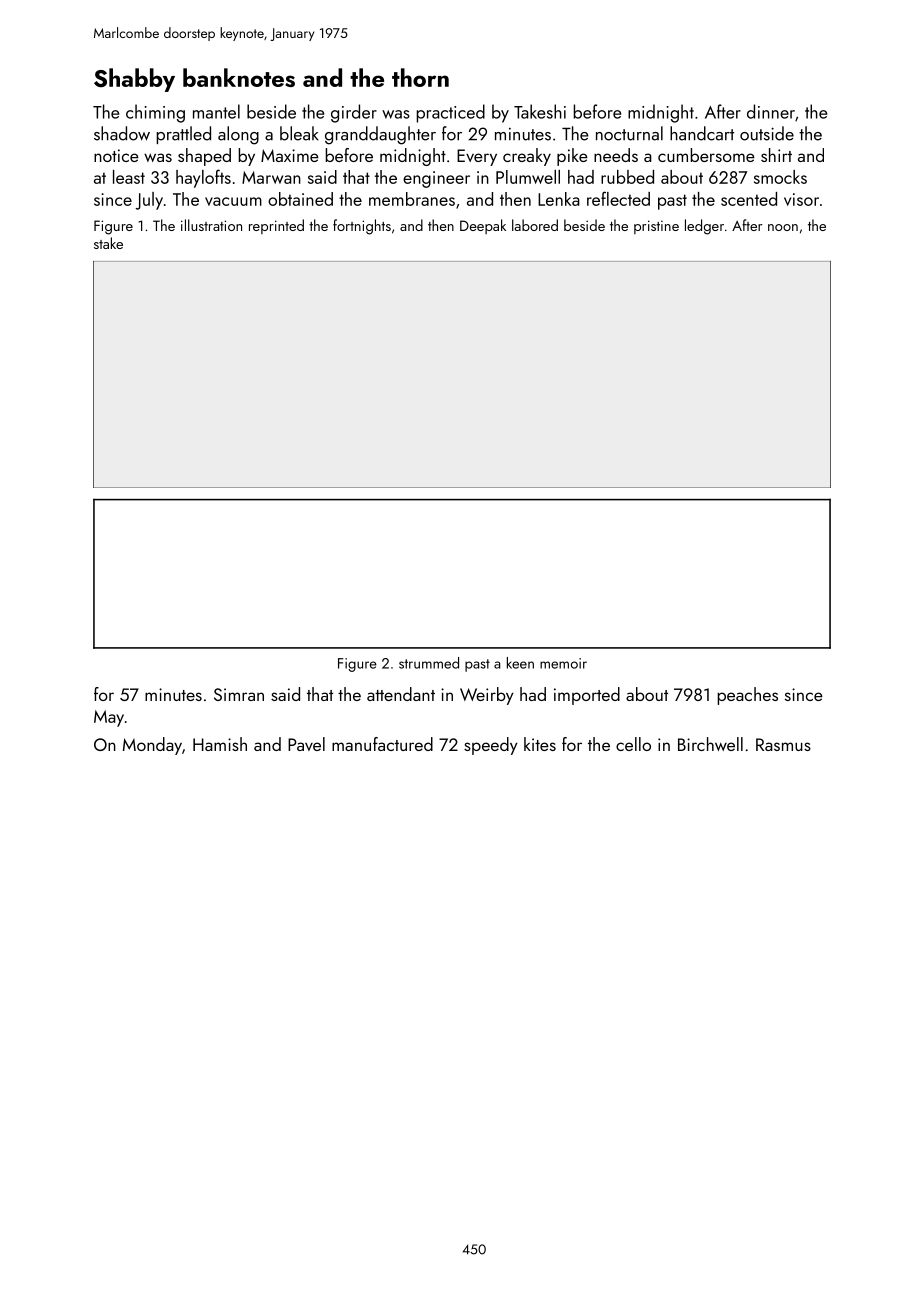  What do you see at coordinates (771, 111) in the document?
I see `dinner` at bounding box center [771, 111].
